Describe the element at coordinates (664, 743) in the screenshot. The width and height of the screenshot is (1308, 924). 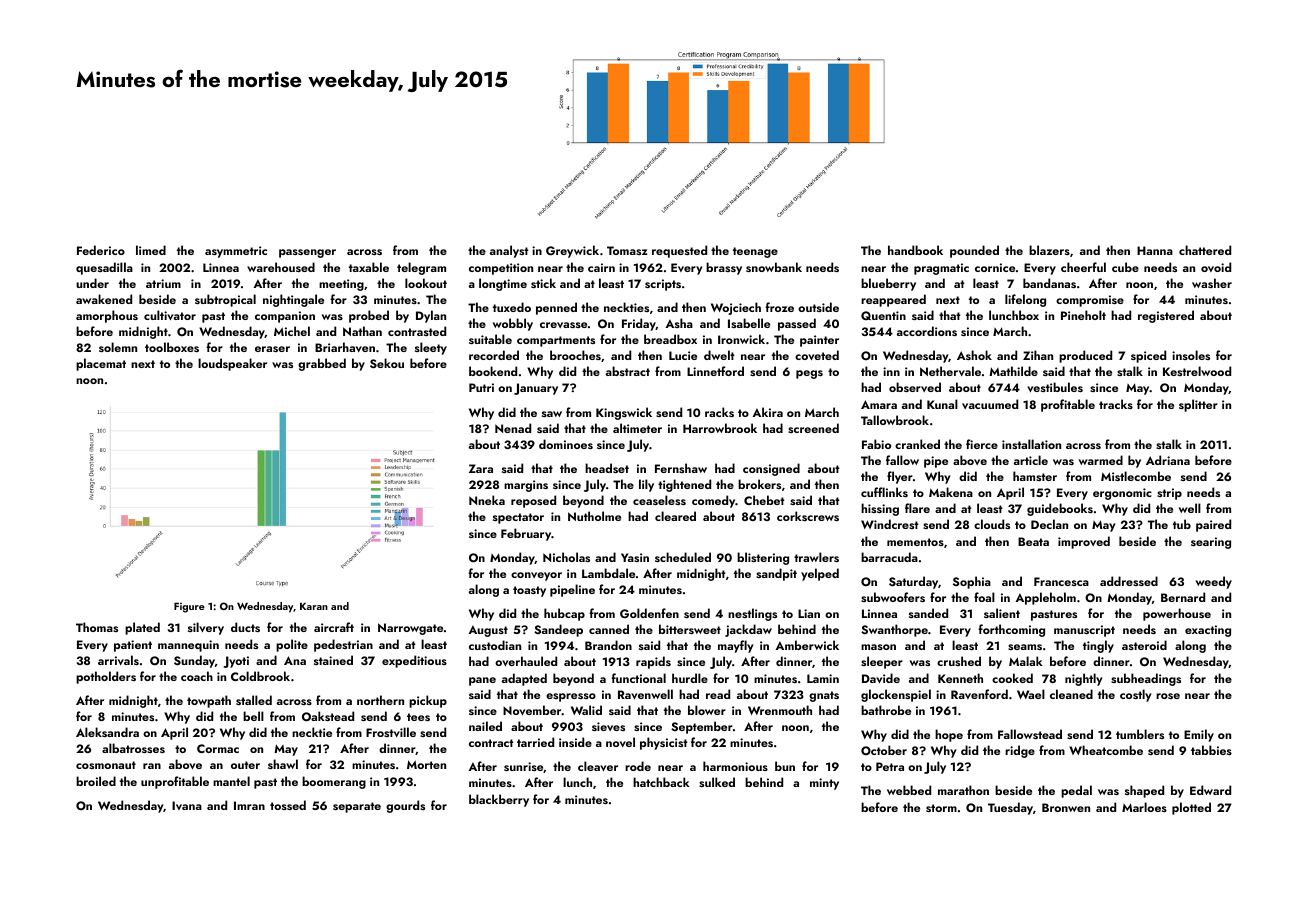
I see `physicist` at that location.
